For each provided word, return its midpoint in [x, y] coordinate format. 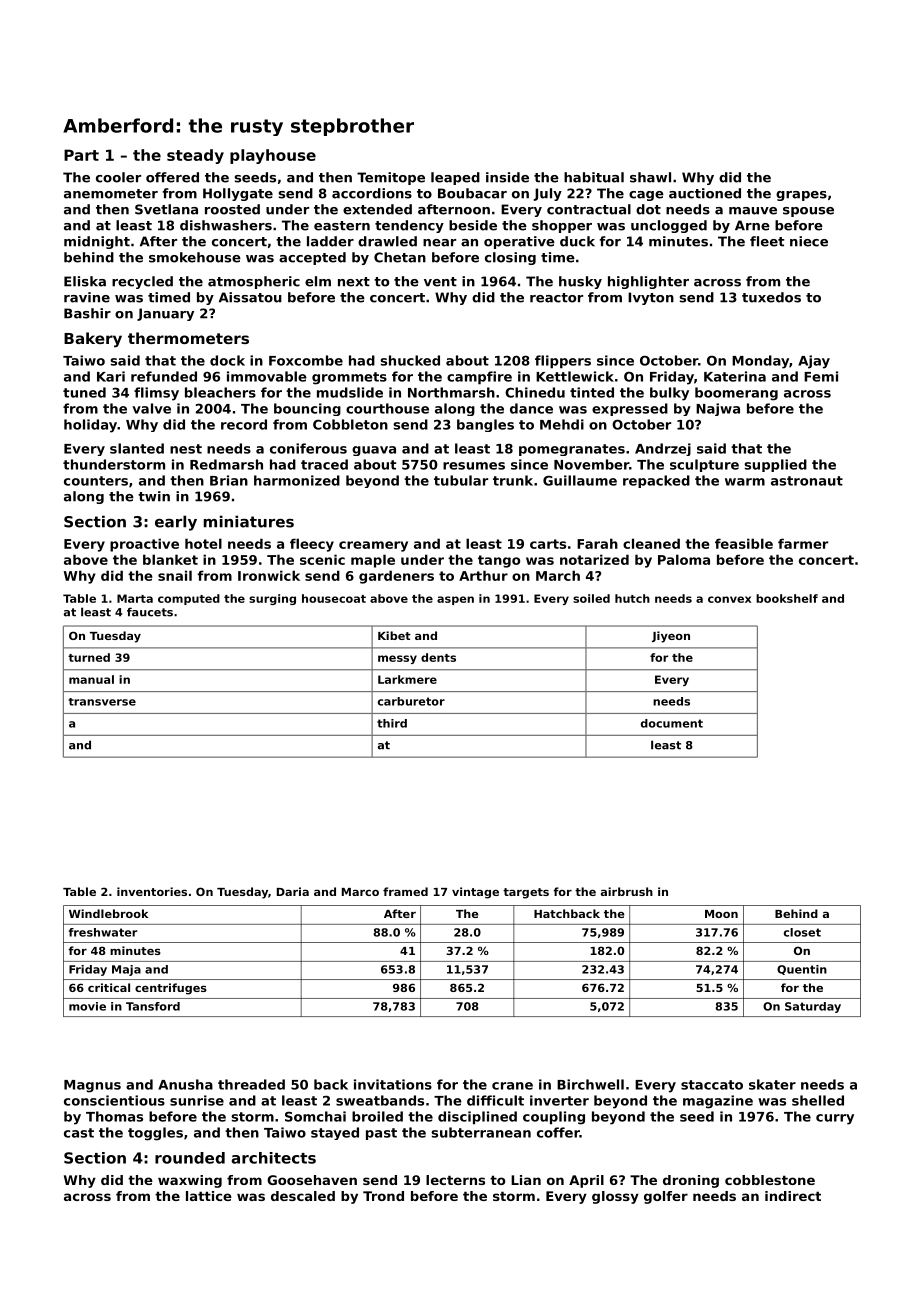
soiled [591, 598]
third [392, 723]
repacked [656, 481]
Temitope [391, 178]
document [672, 723]
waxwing [190, 1181]
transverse [102, 702]
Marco [360, 892]
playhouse [273, 156]
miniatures [249, 521]
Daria [293, 891]
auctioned [705, 193]
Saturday [813, 1007]
